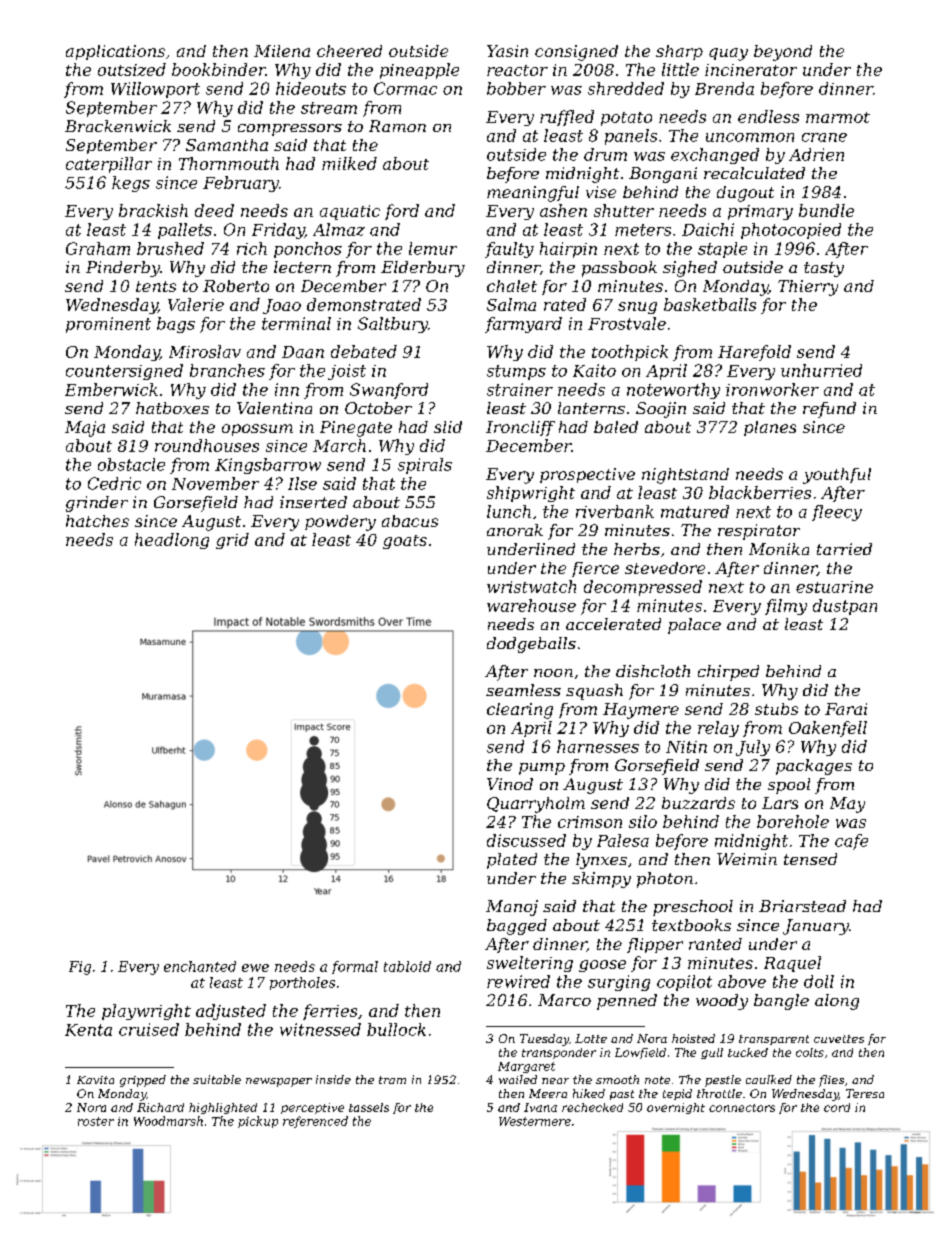  I want to click on little, so click(680, 69).
